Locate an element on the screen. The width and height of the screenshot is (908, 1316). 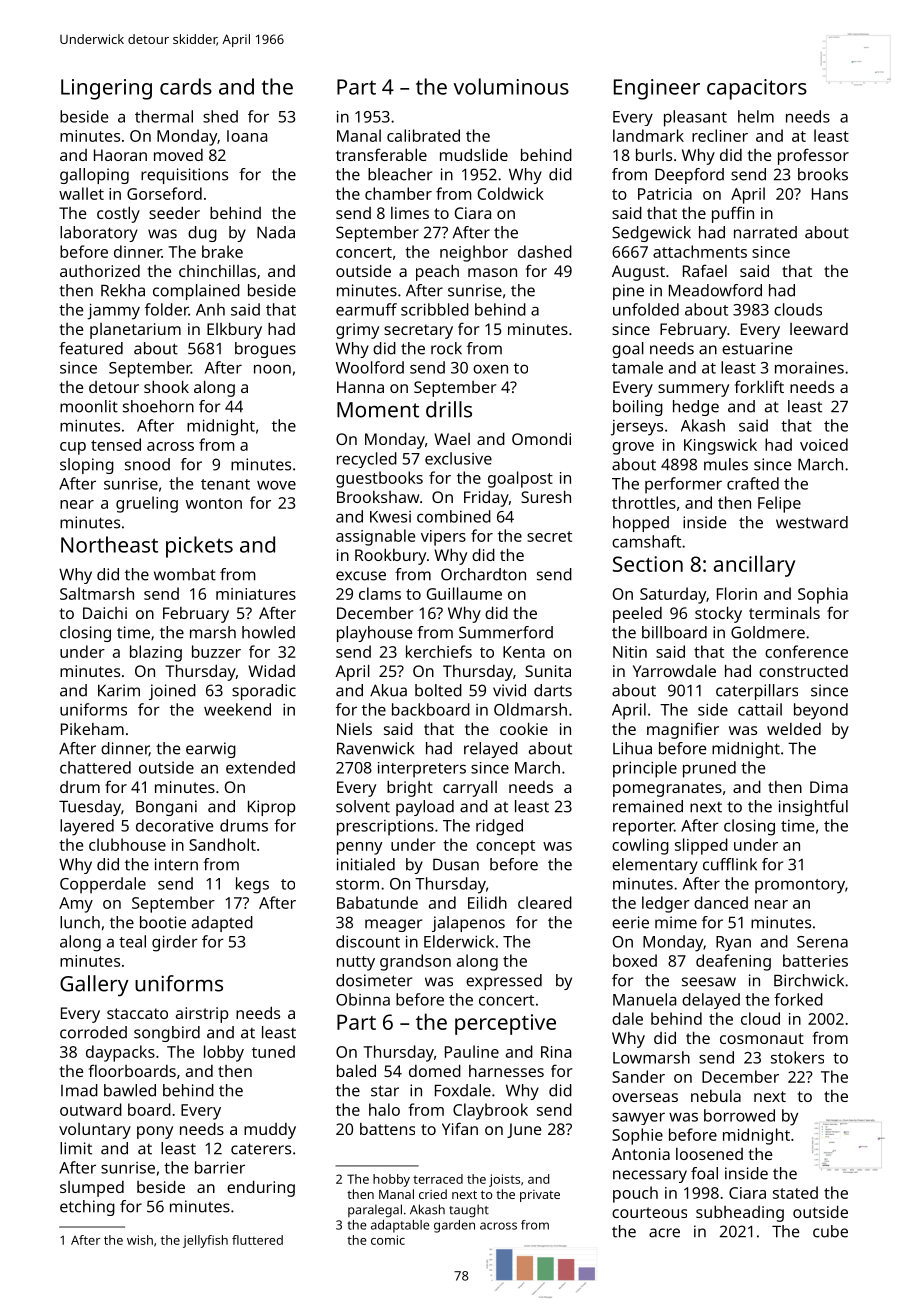
wombat is located at coordinates (185, 574).
